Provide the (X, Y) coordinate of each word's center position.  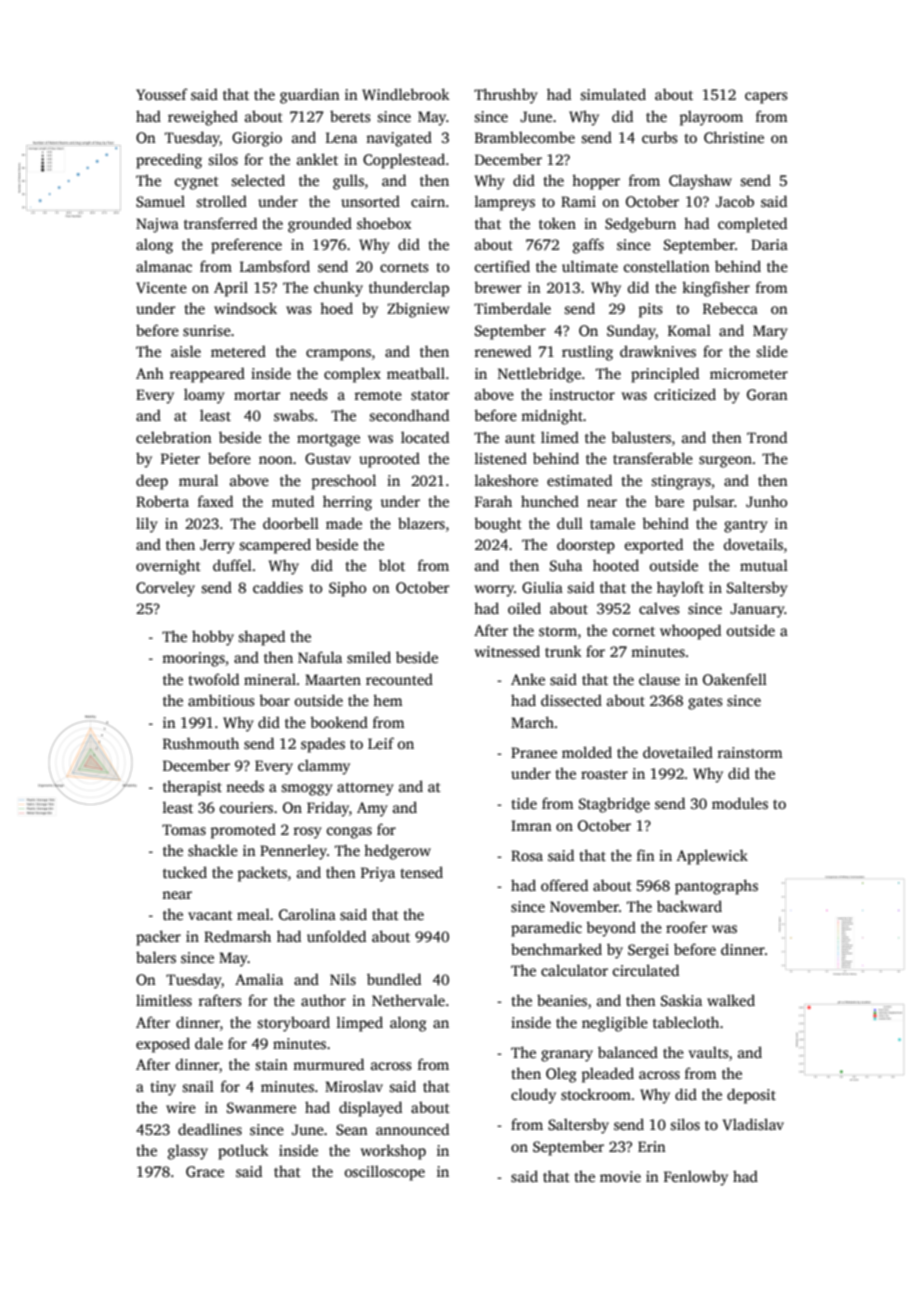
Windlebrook (406, 94)
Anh (150, 373)
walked (731, 1000)
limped (360, 1024)
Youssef (162, 94)
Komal (689, 330)
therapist (192, 788)
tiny (163, 1088)
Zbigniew (418, 310)
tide (524, 803)
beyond (611, 929)
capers (766, 98)
